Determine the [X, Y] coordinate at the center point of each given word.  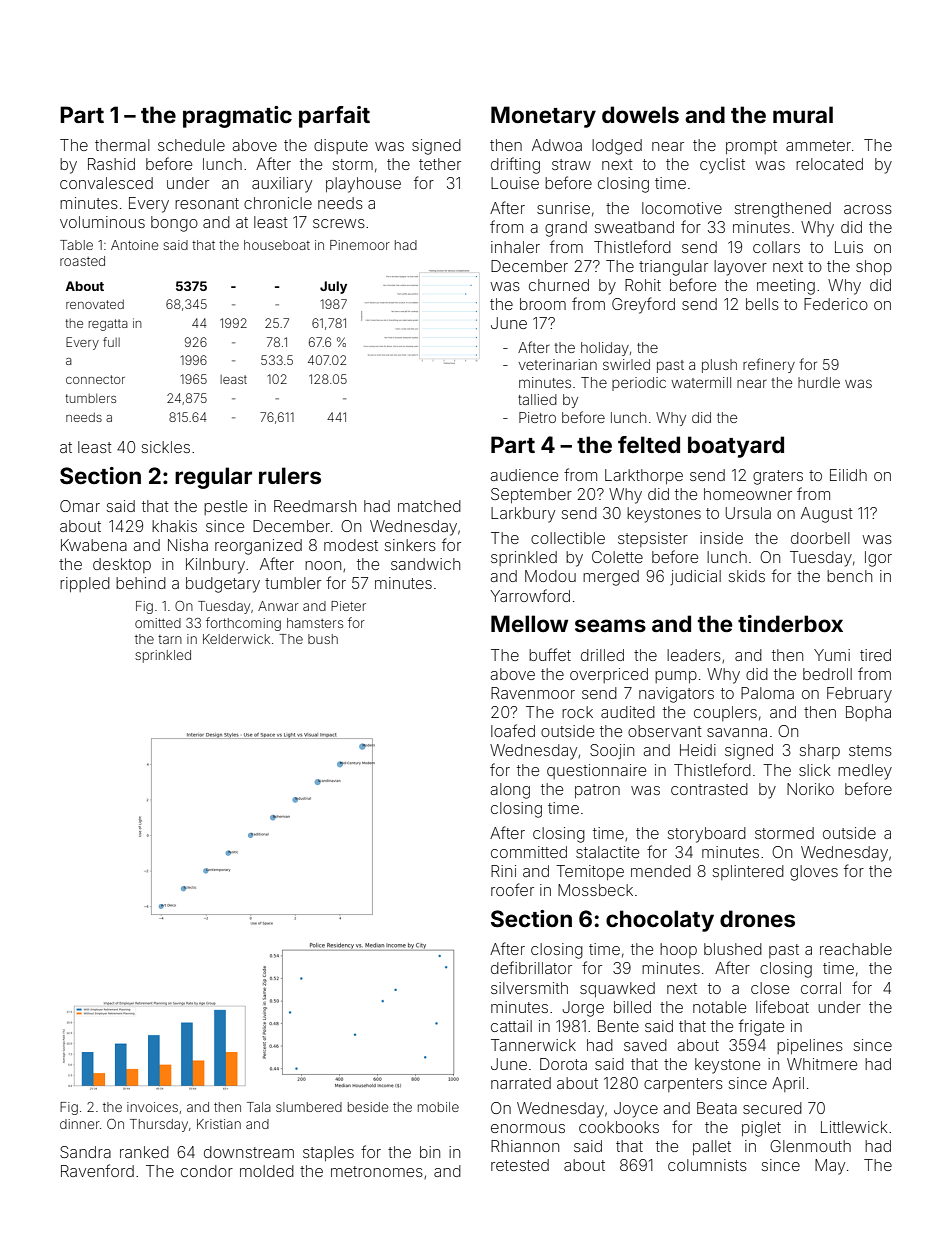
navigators [676, 695]
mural [803, 114]
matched [429, 506]
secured [772, 1108]
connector [95, 379]
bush [323, 639]
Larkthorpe [644, 476]
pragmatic [237, 117]
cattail [511, 1026]
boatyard [736, 447]
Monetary [543, 117]
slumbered [309, 1107]
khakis [174, 526]
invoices [152, 1107]
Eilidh [848, 475]
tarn [170, 639]
